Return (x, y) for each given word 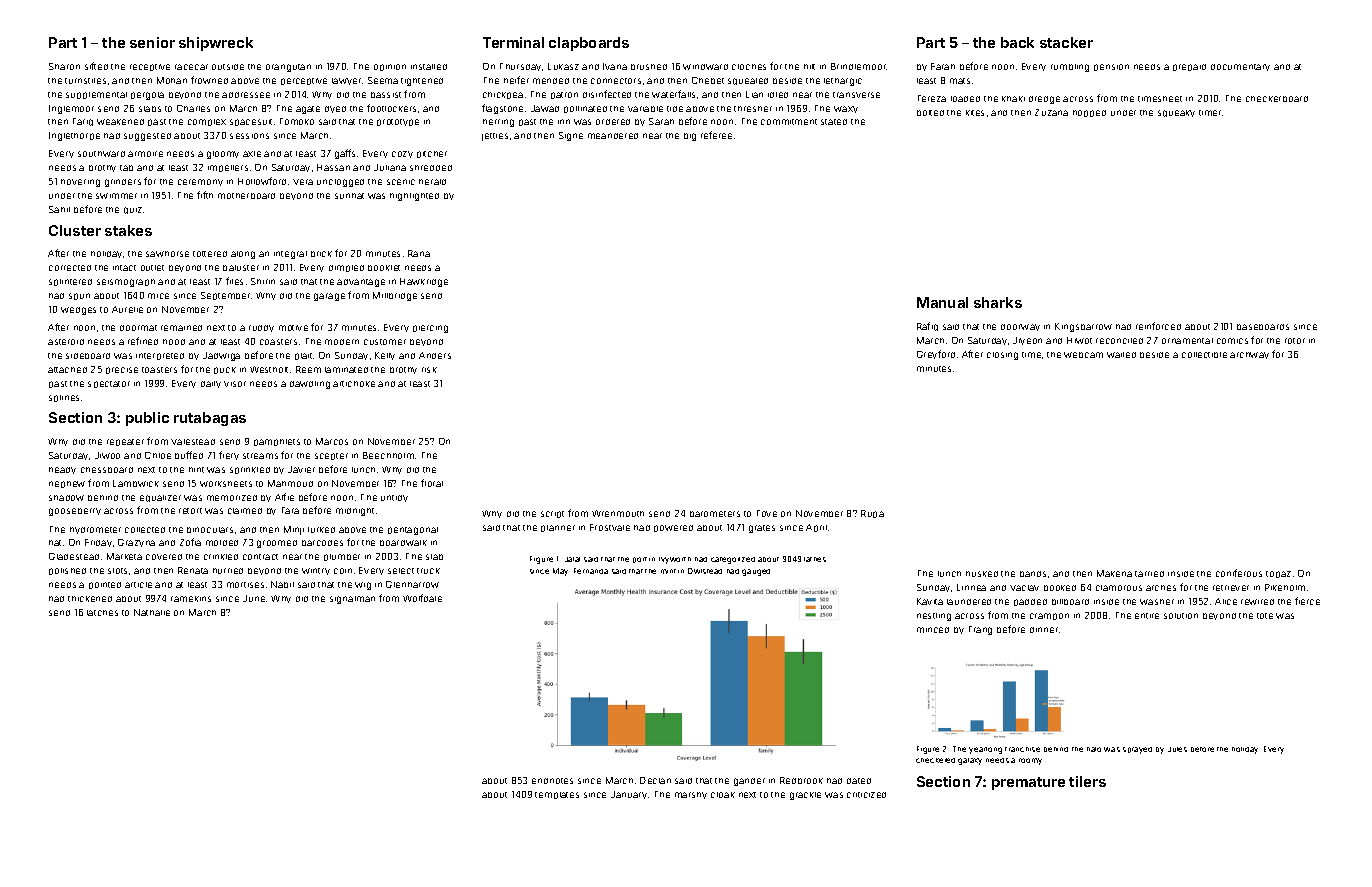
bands (1033, 574)
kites (975, 113)
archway (1249, 355)
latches (102, 613)
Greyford (936, 354)
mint (668, 571)
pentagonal (413, 531)
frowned (209, 80)
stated (834, 122)
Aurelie (127, 309)
